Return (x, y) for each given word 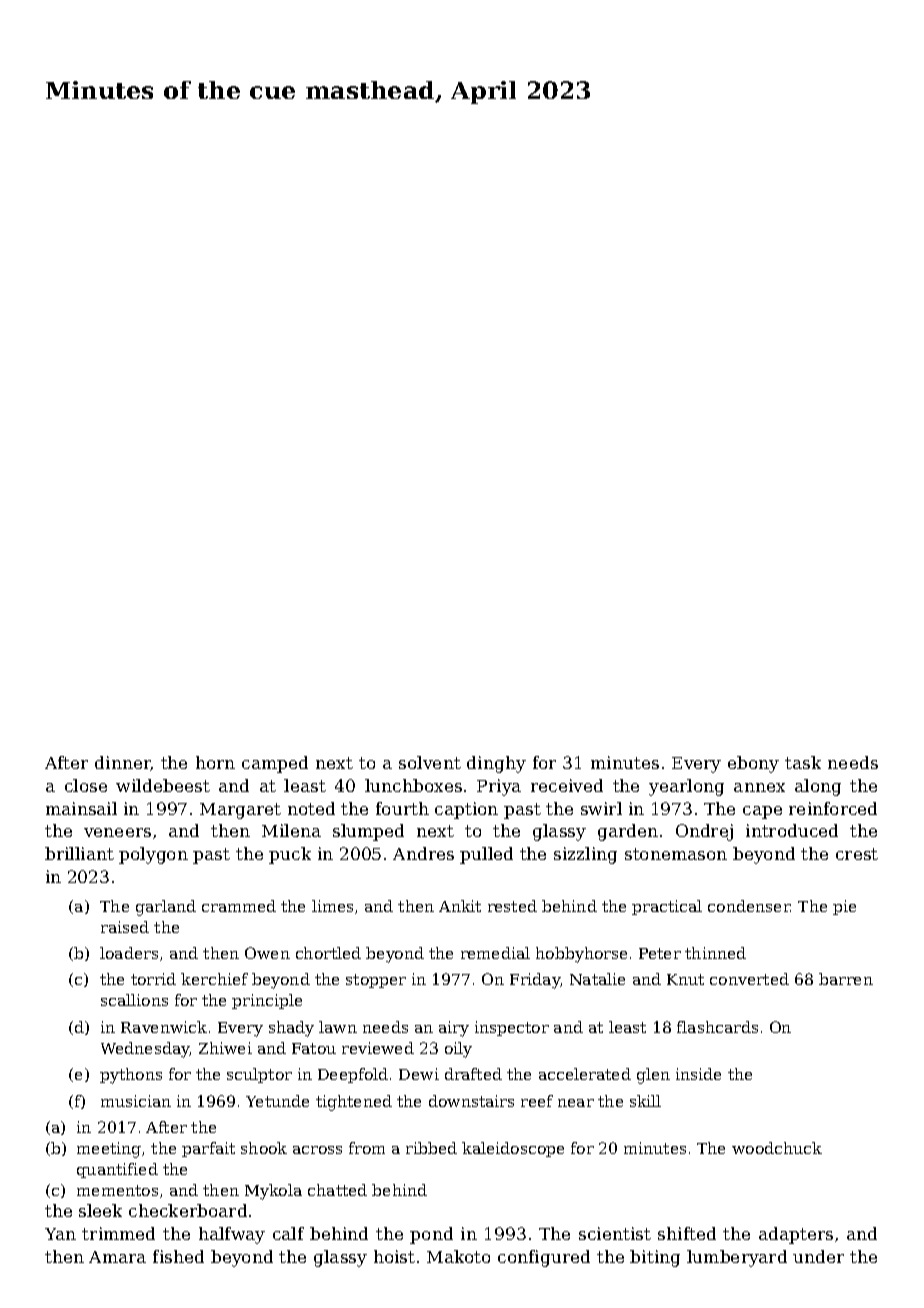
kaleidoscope (513, 1149)
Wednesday (145, 1050)
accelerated (585, 1074)
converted (749, 979)
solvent (430, 762)
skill (645, 1101)
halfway (232, 1235)
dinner (123, 763)
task (803, 762)
